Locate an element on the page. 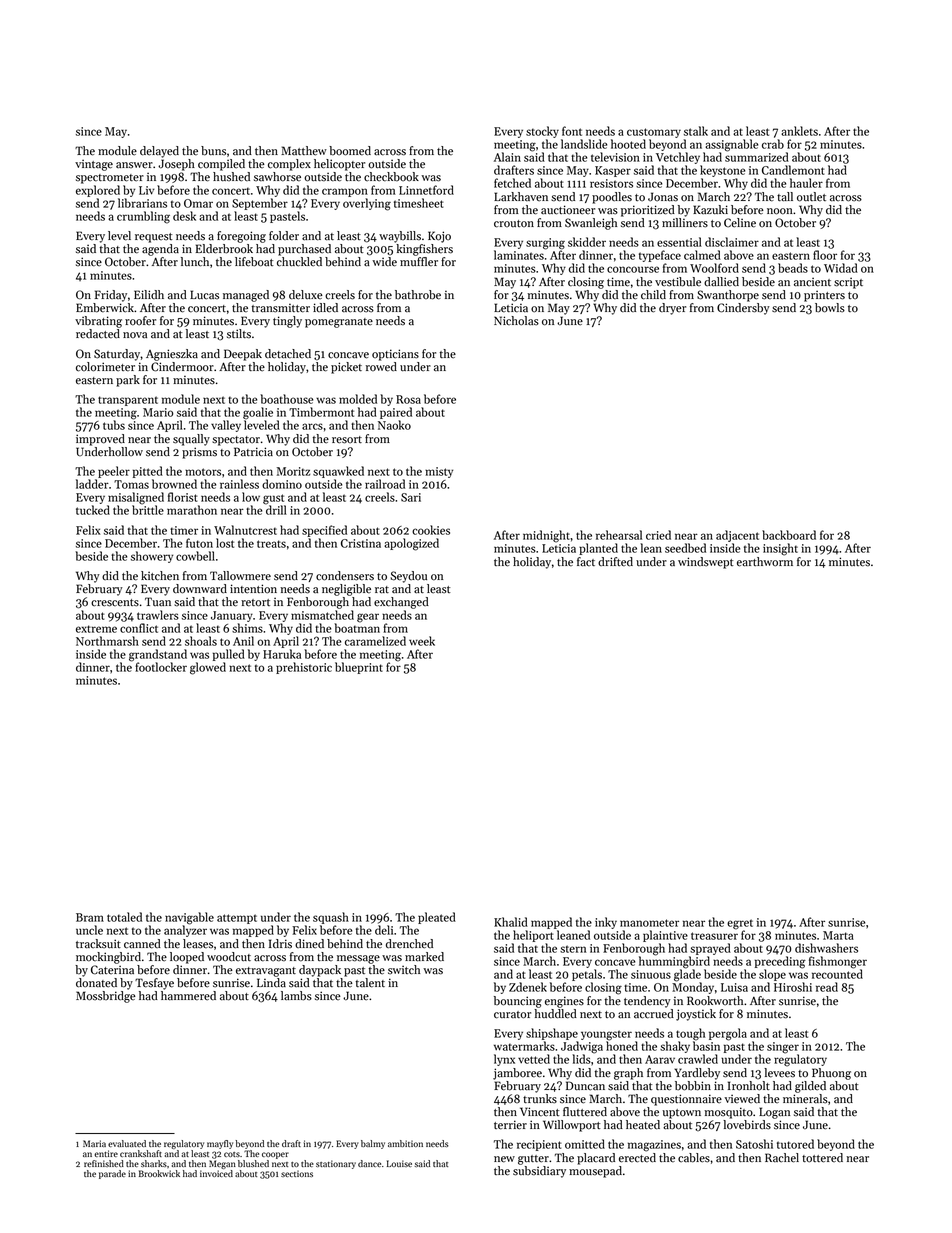  cried is located at coordinates (658, 535).
